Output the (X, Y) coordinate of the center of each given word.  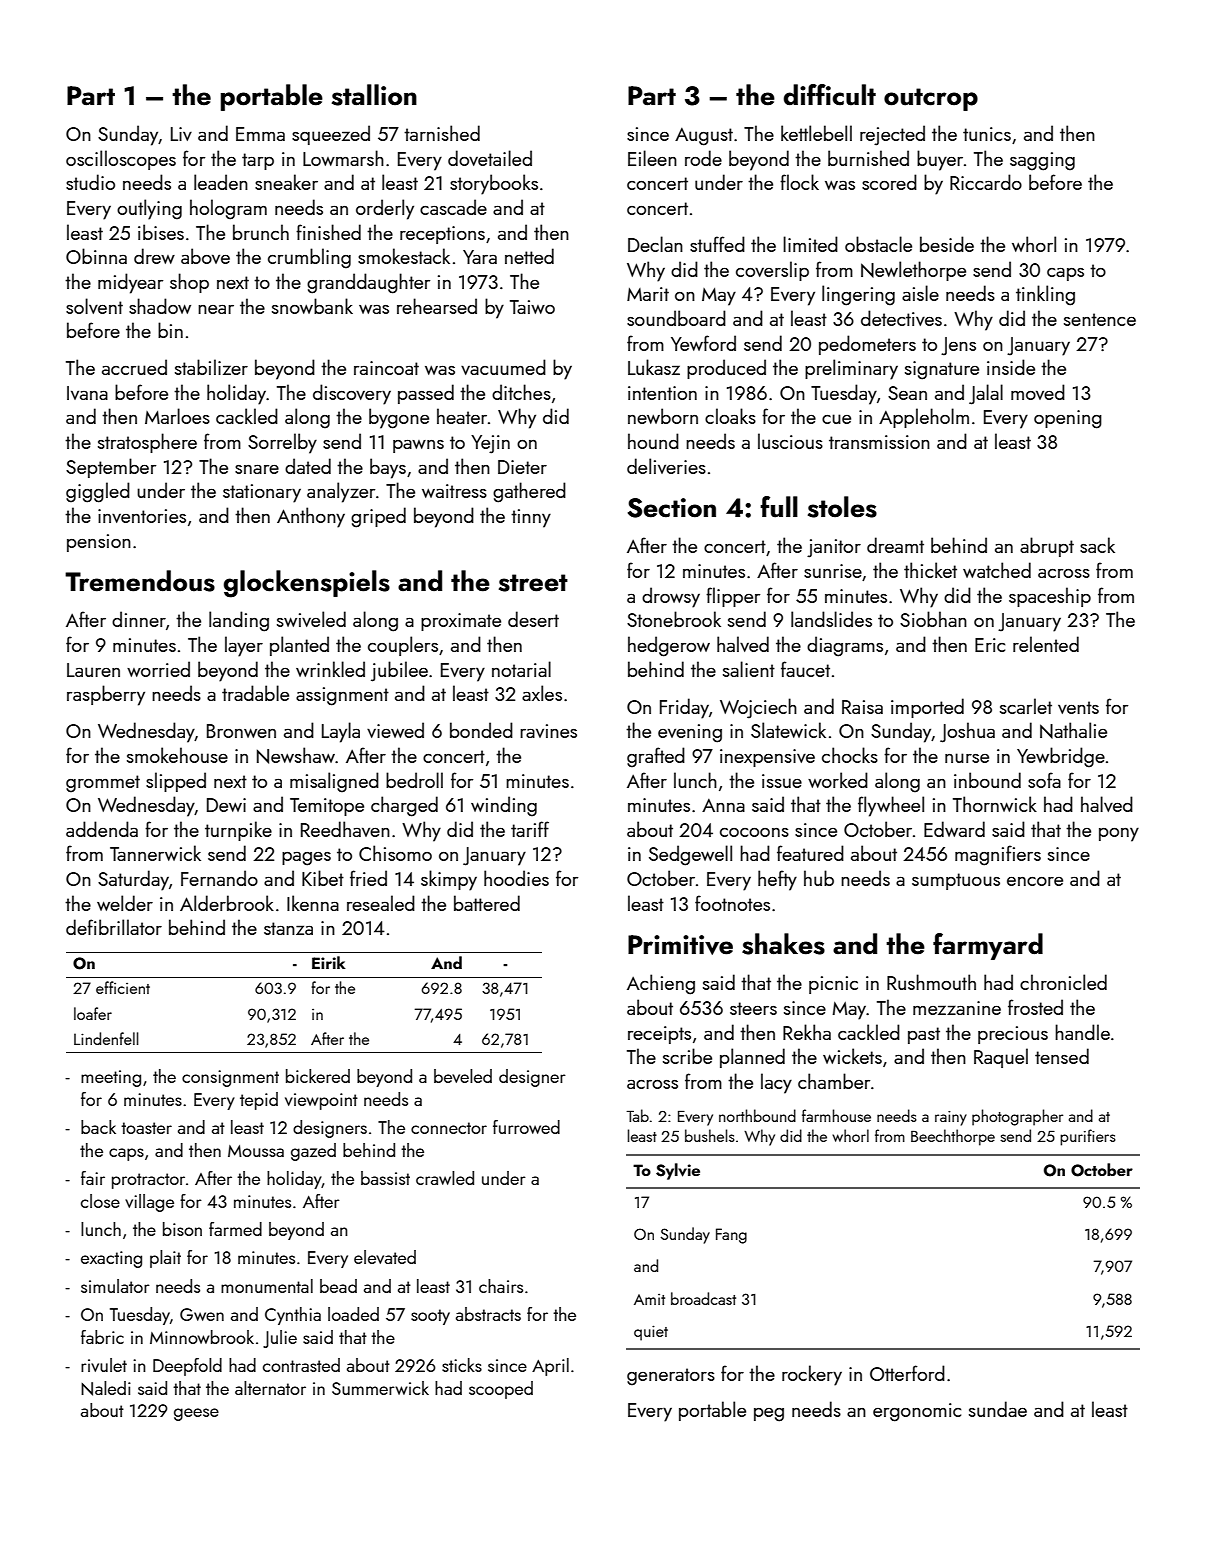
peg (769, 1415)
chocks (850, 755)
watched (997, 570)
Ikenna (313, 903)
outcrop (931, 99)
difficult (830, 95)
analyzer (341, 492)
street (533, 583)
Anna (723, 805)
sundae (998, 1409)
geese (196, 1414)
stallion (374, 95)
